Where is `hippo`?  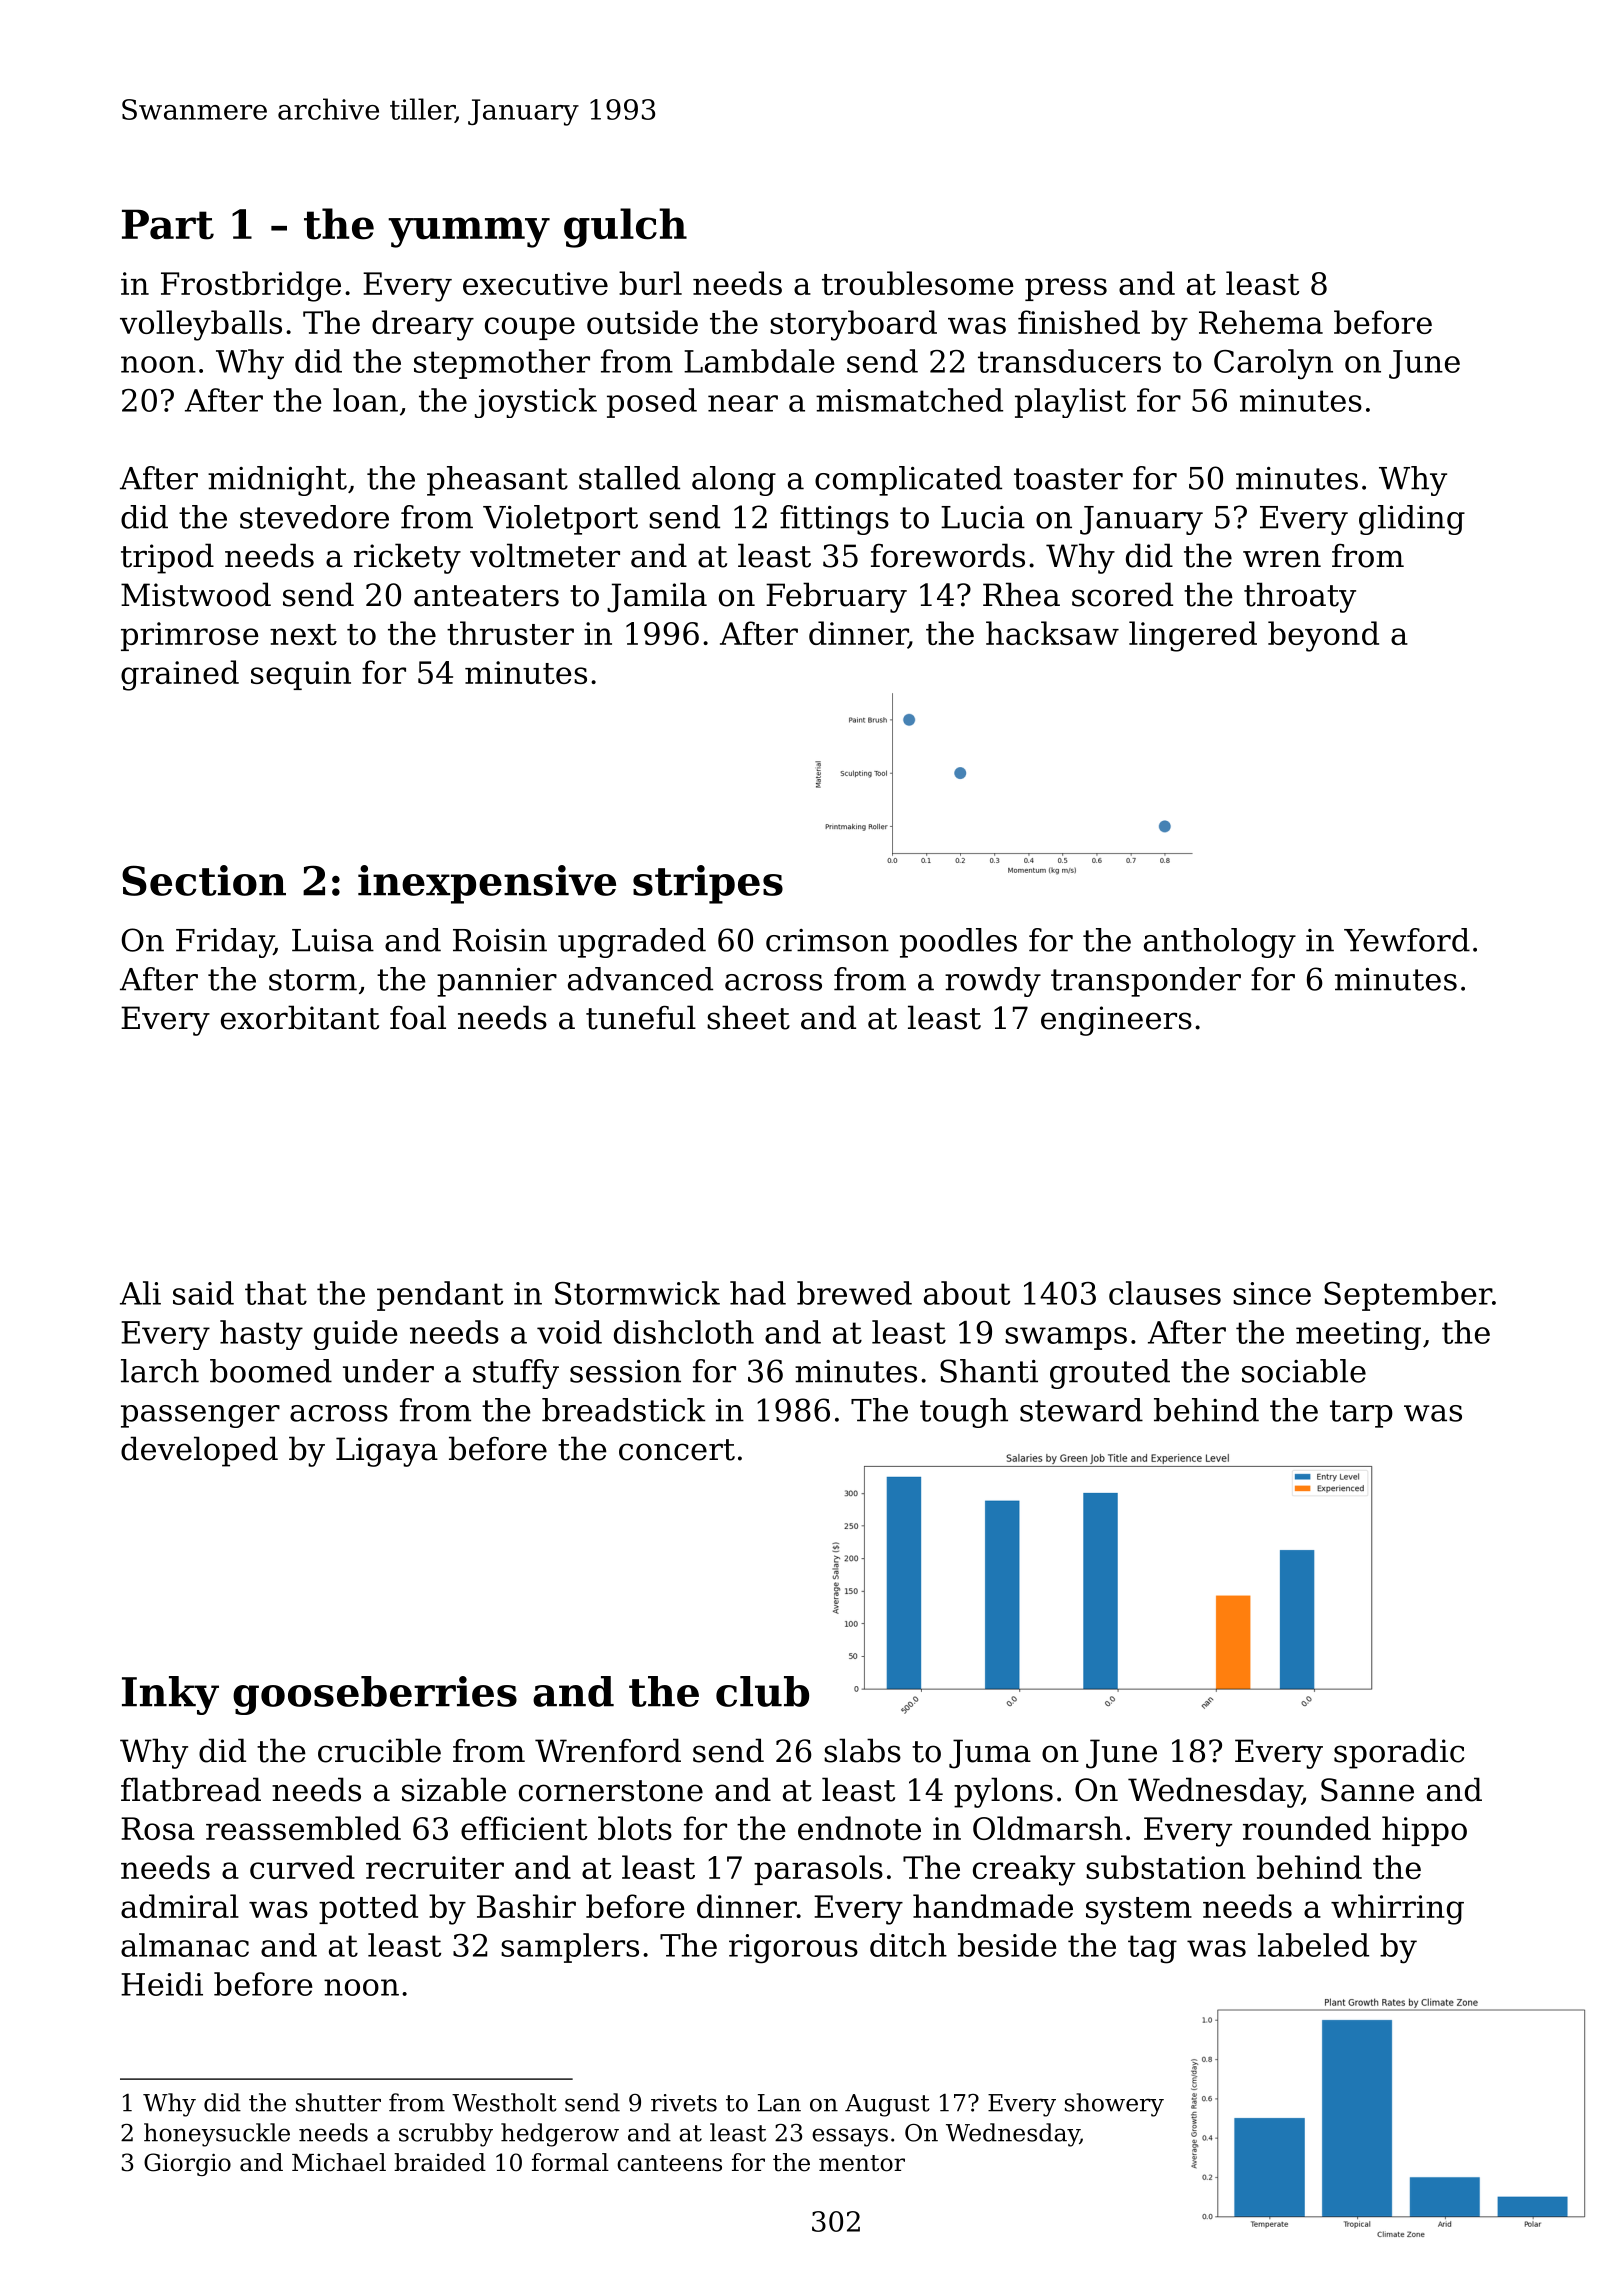 hippo is located at coordinates (1424, 1831).
